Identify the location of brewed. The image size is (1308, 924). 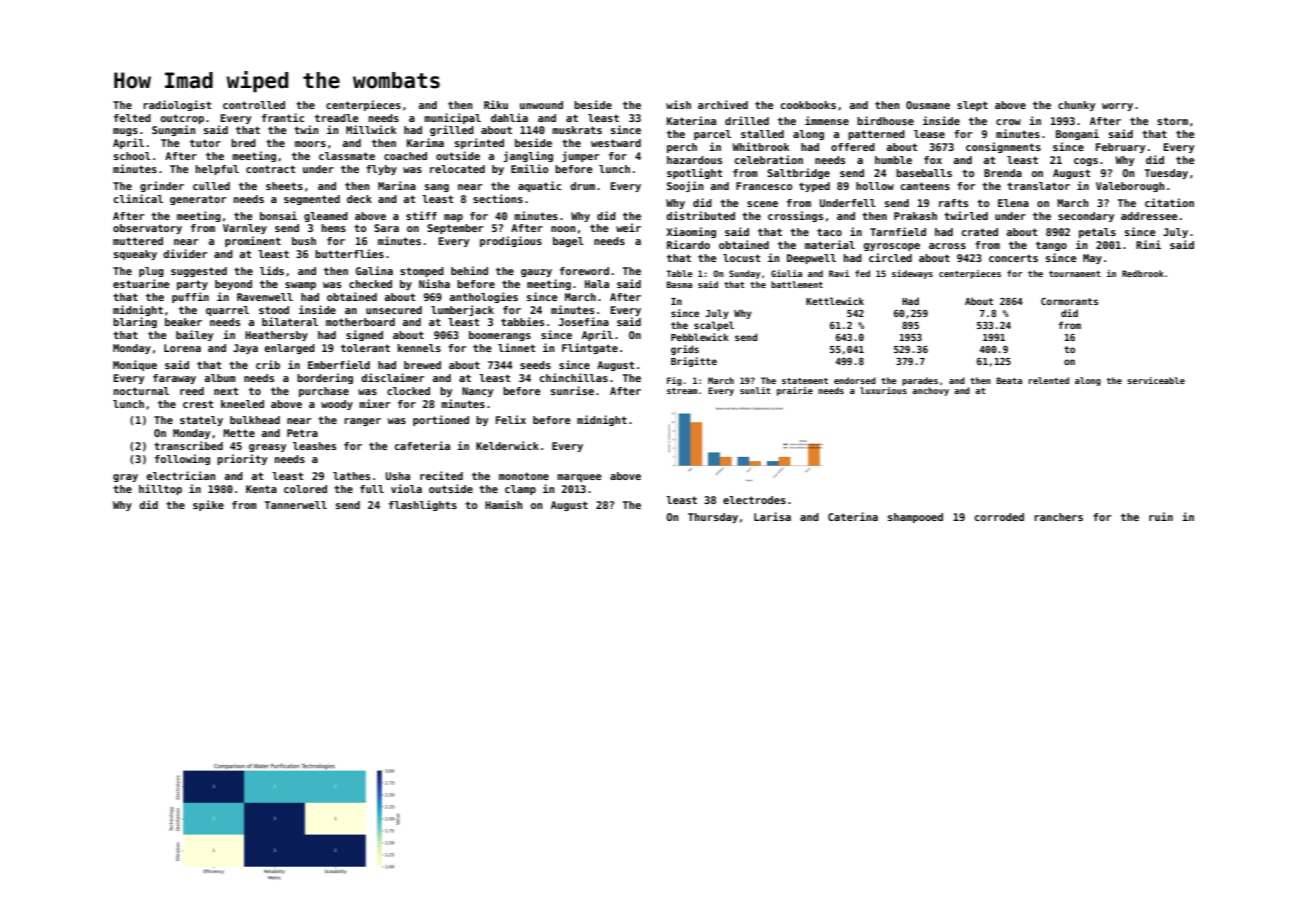
(422, 365).
